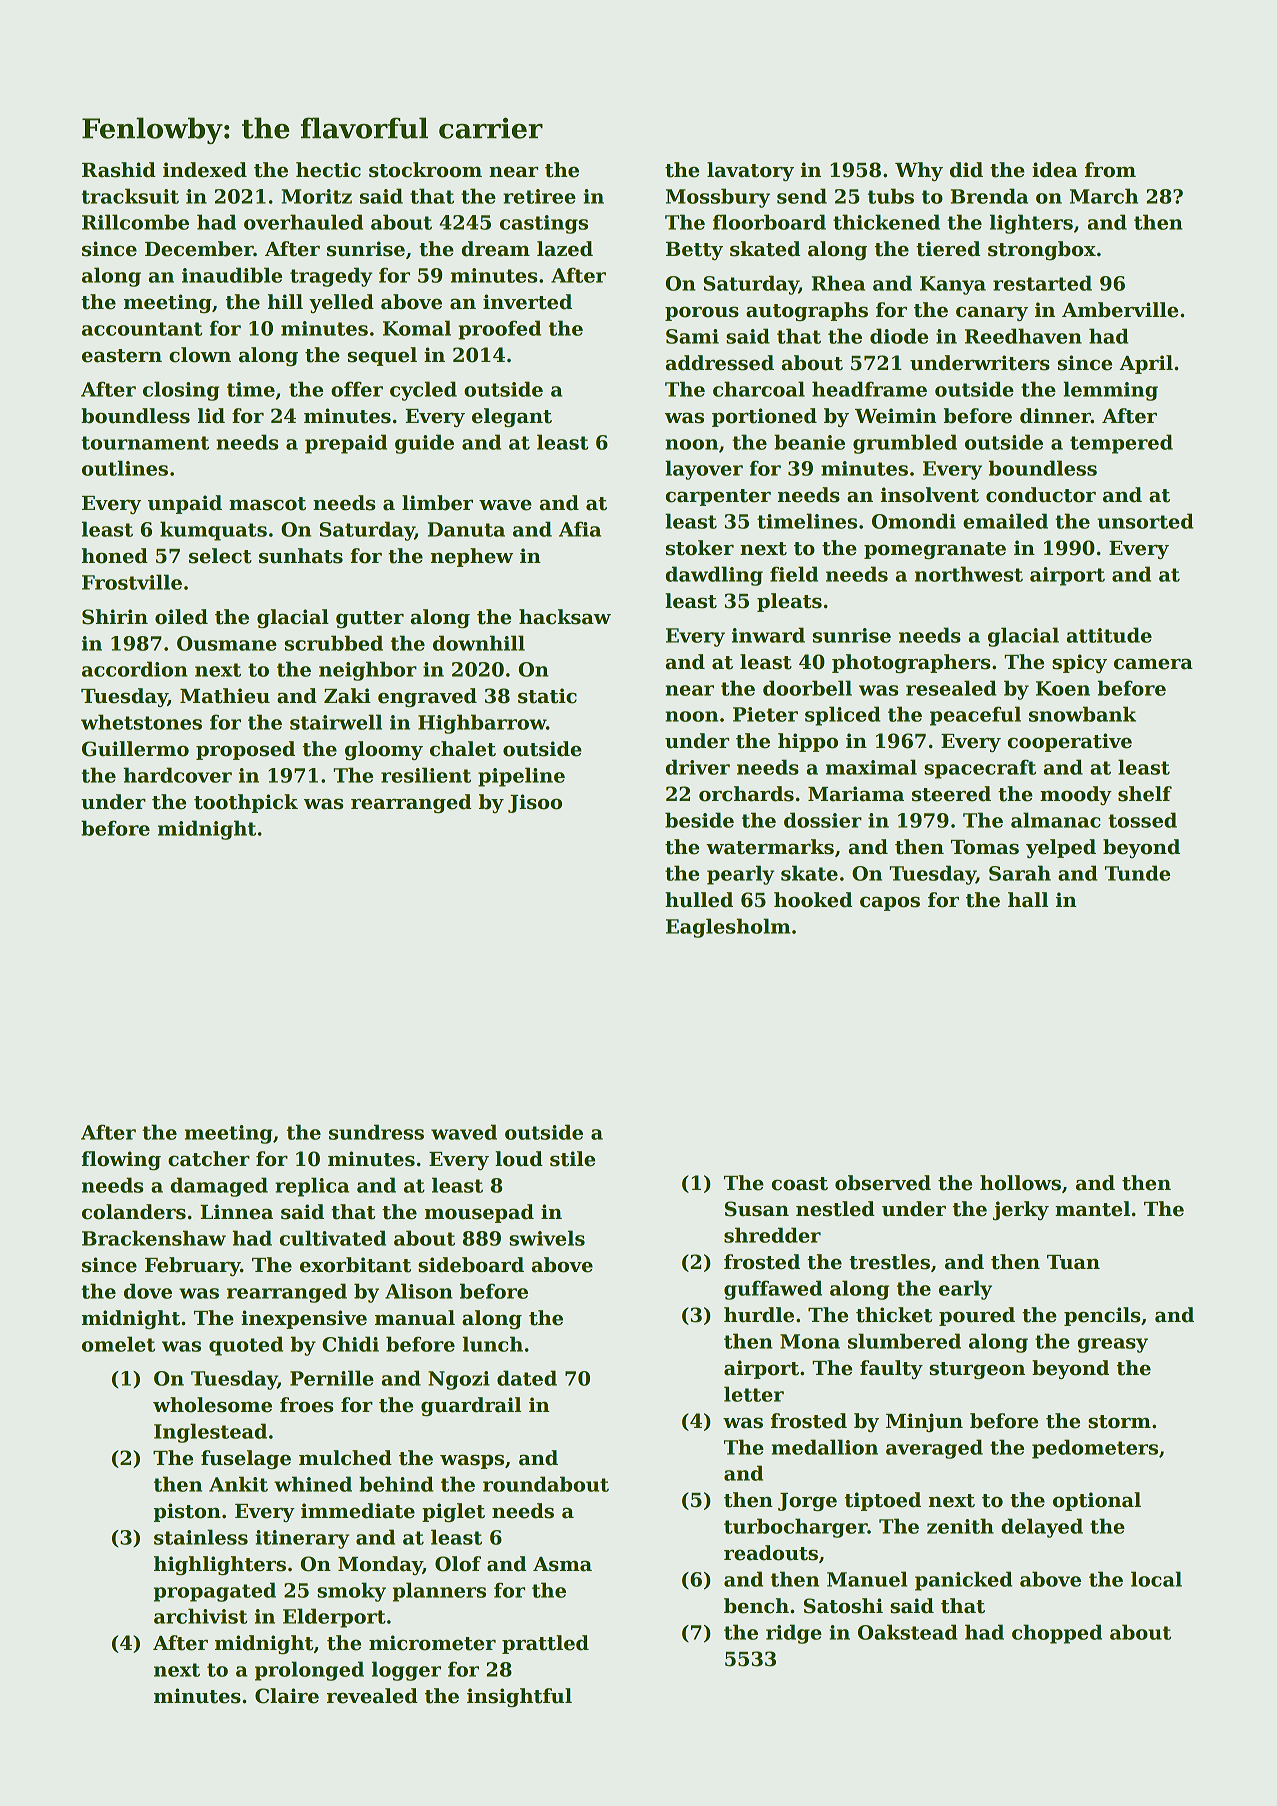 Image resolution: width=1277 pixels, height=1806 pixels. Describe the element at coordinates (698, 767) in the image. I see `driver` at that location.
